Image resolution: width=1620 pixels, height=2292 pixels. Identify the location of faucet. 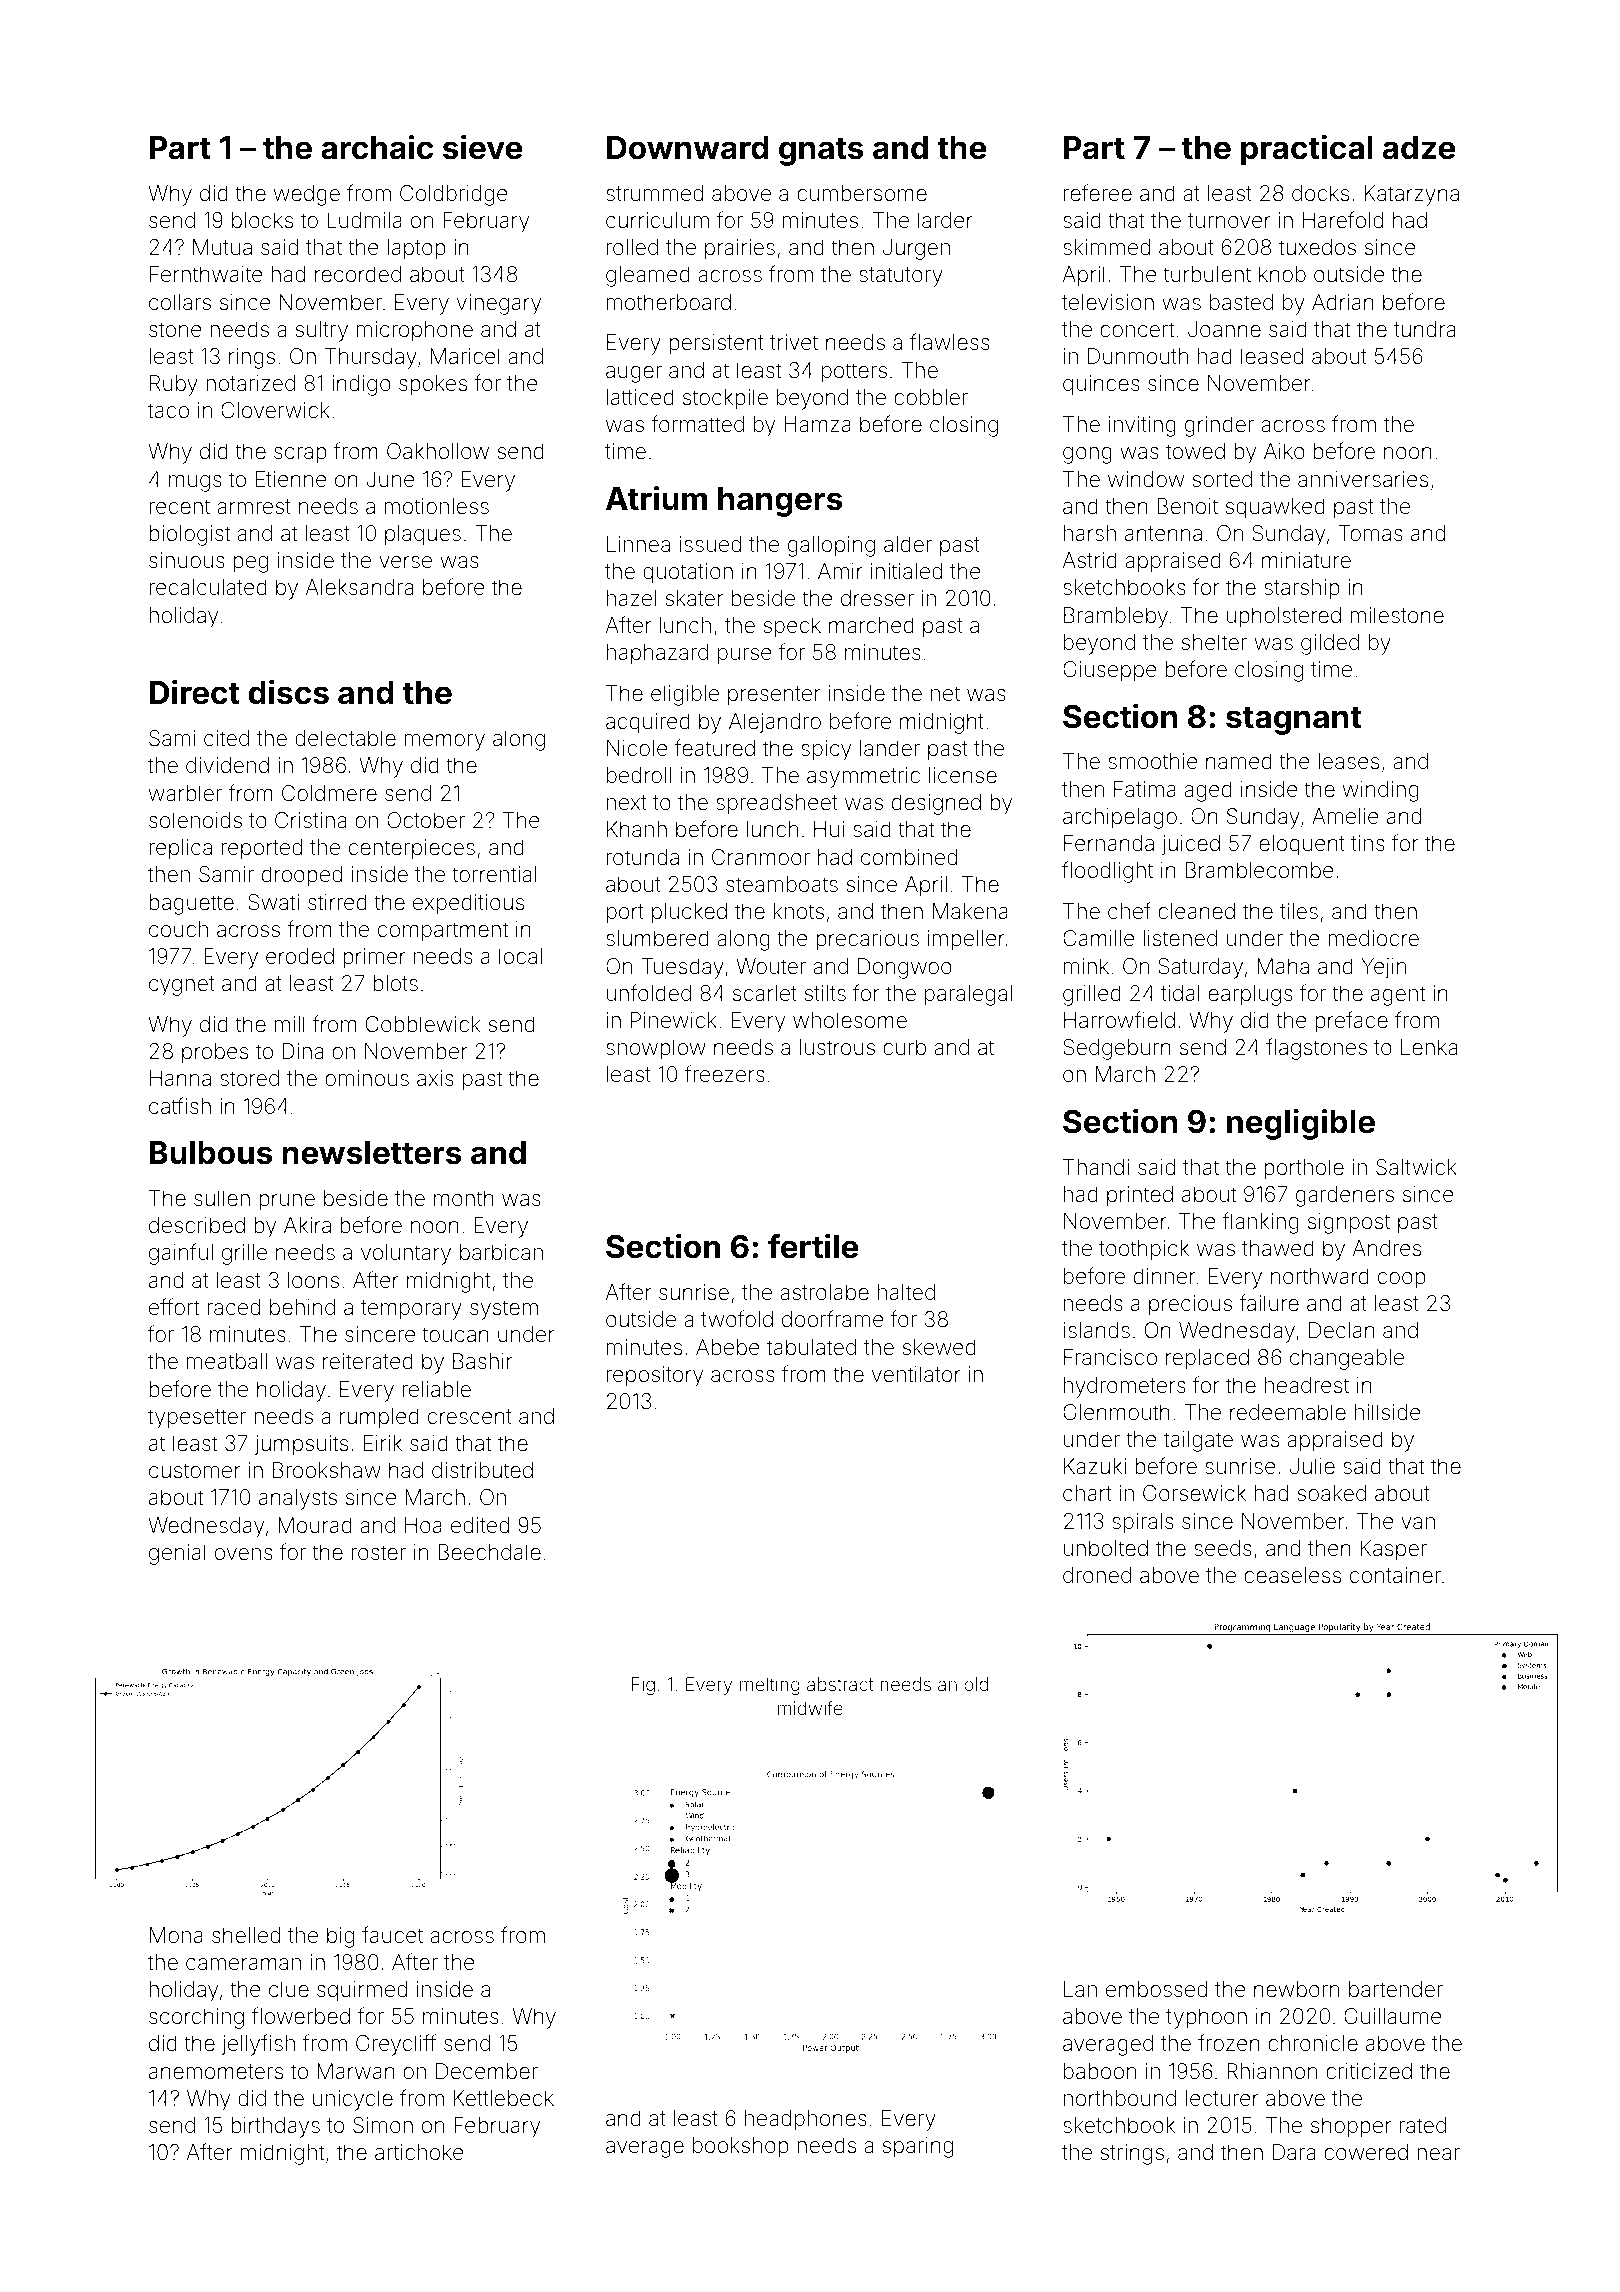
(392, 1935).
